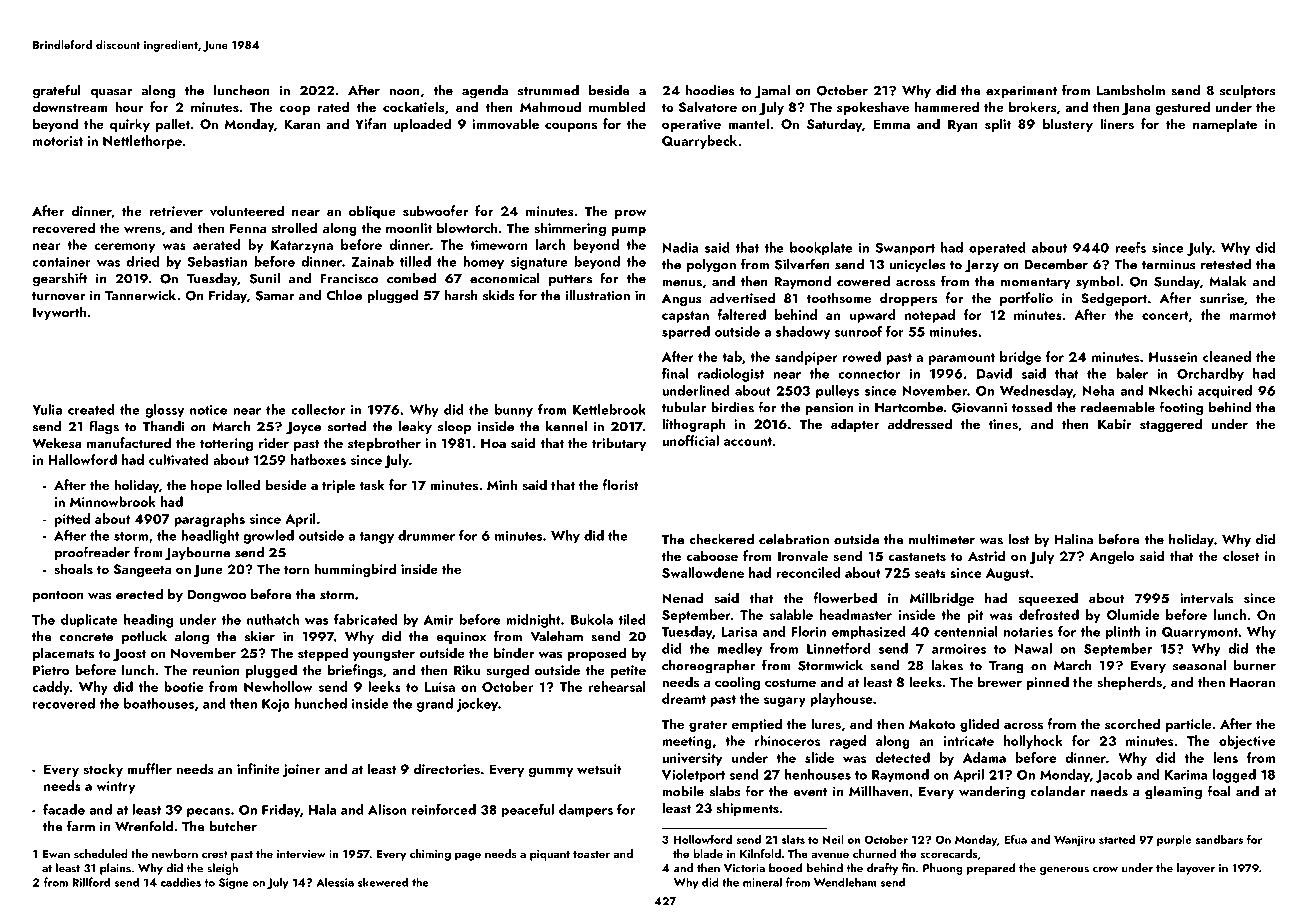 The image size is (1308, 924). What do you see at coordinates (301, 854) in the document?
I see `interview` at bounding box center [301, 854].
